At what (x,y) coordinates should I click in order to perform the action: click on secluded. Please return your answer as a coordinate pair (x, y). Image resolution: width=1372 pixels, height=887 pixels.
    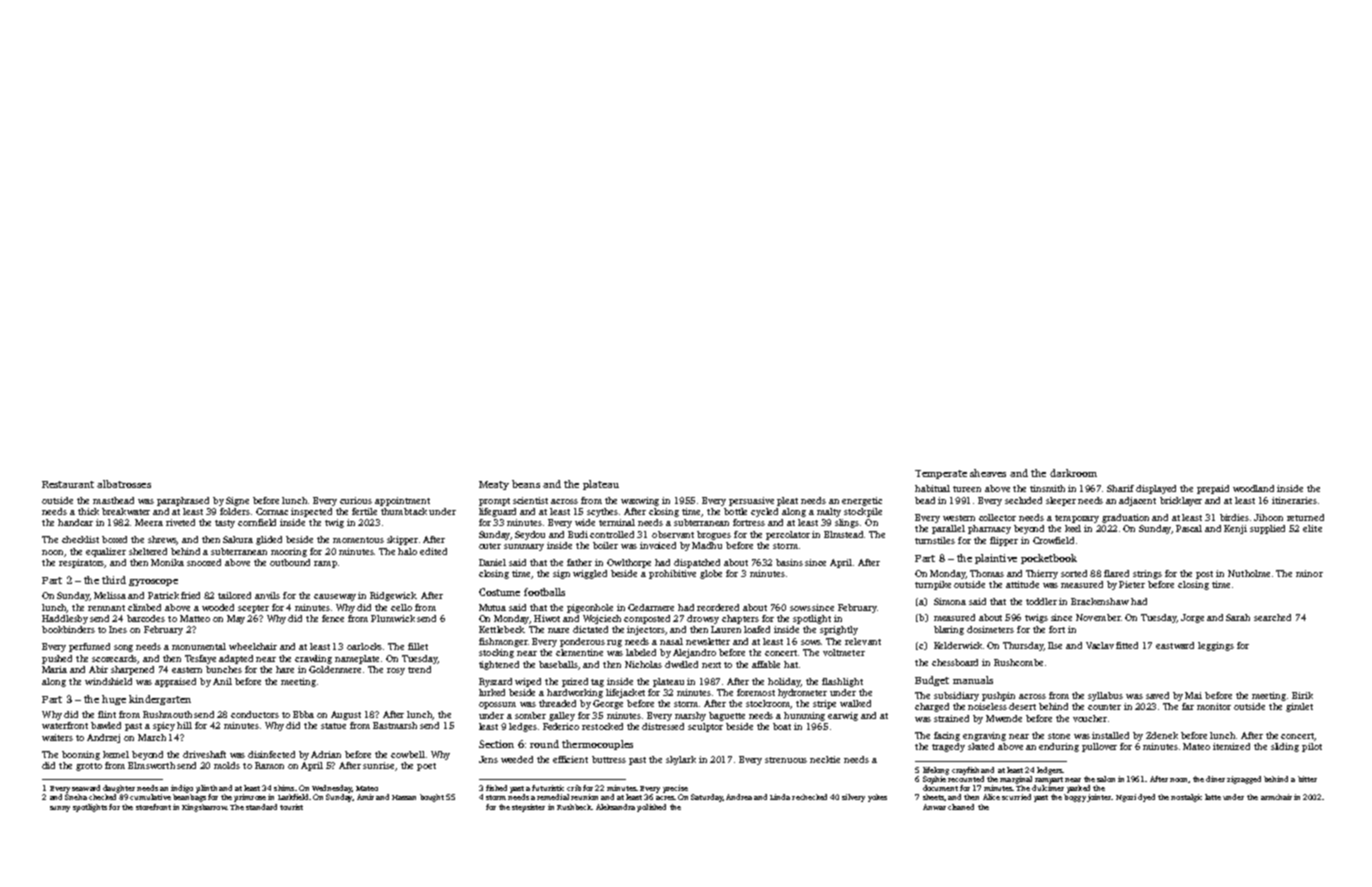
    Looking at the image, I should click on (1023, 500).
